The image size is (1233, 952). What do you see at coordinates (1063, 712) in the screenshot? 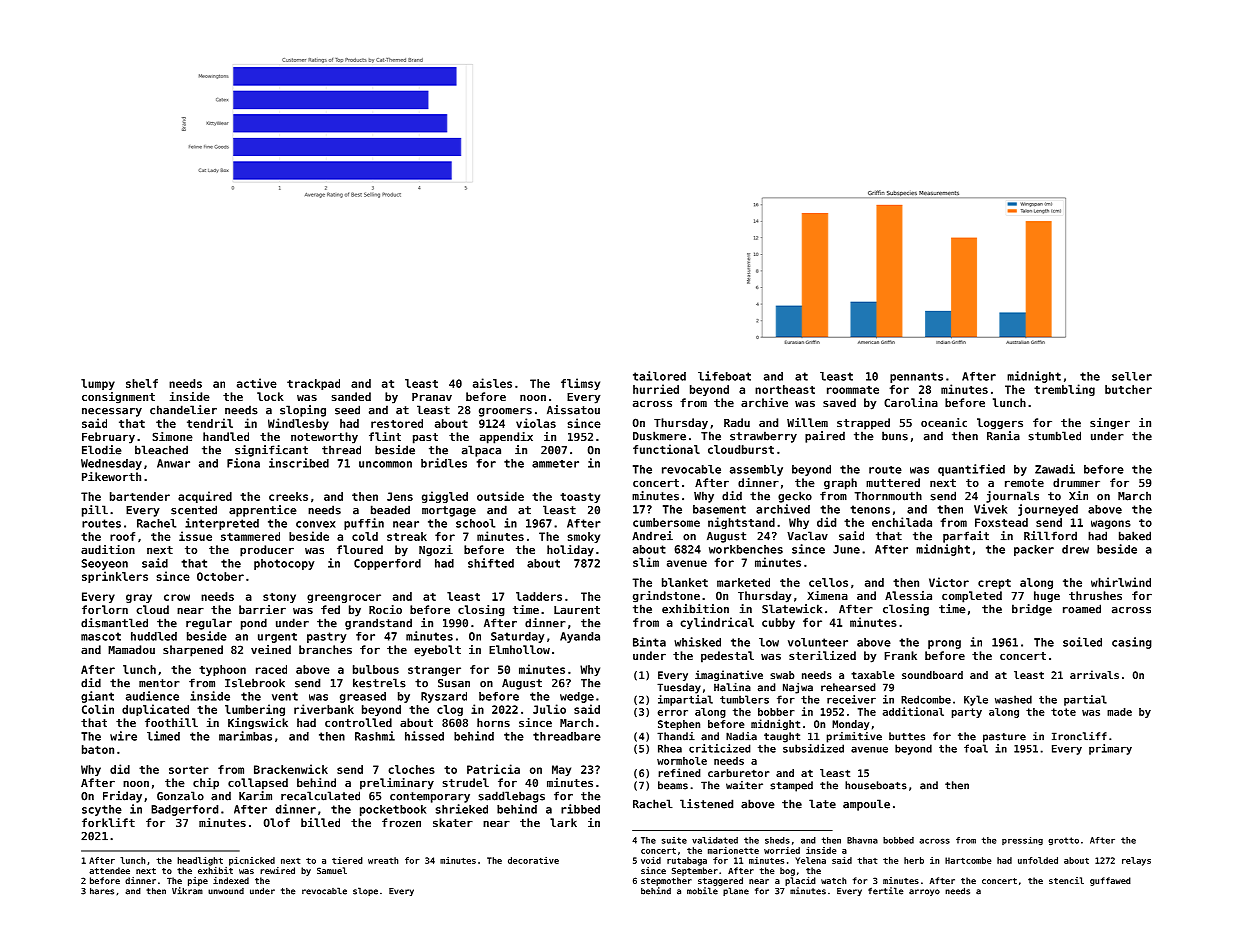
I see `tote` at bounding box center [1063, 712].
